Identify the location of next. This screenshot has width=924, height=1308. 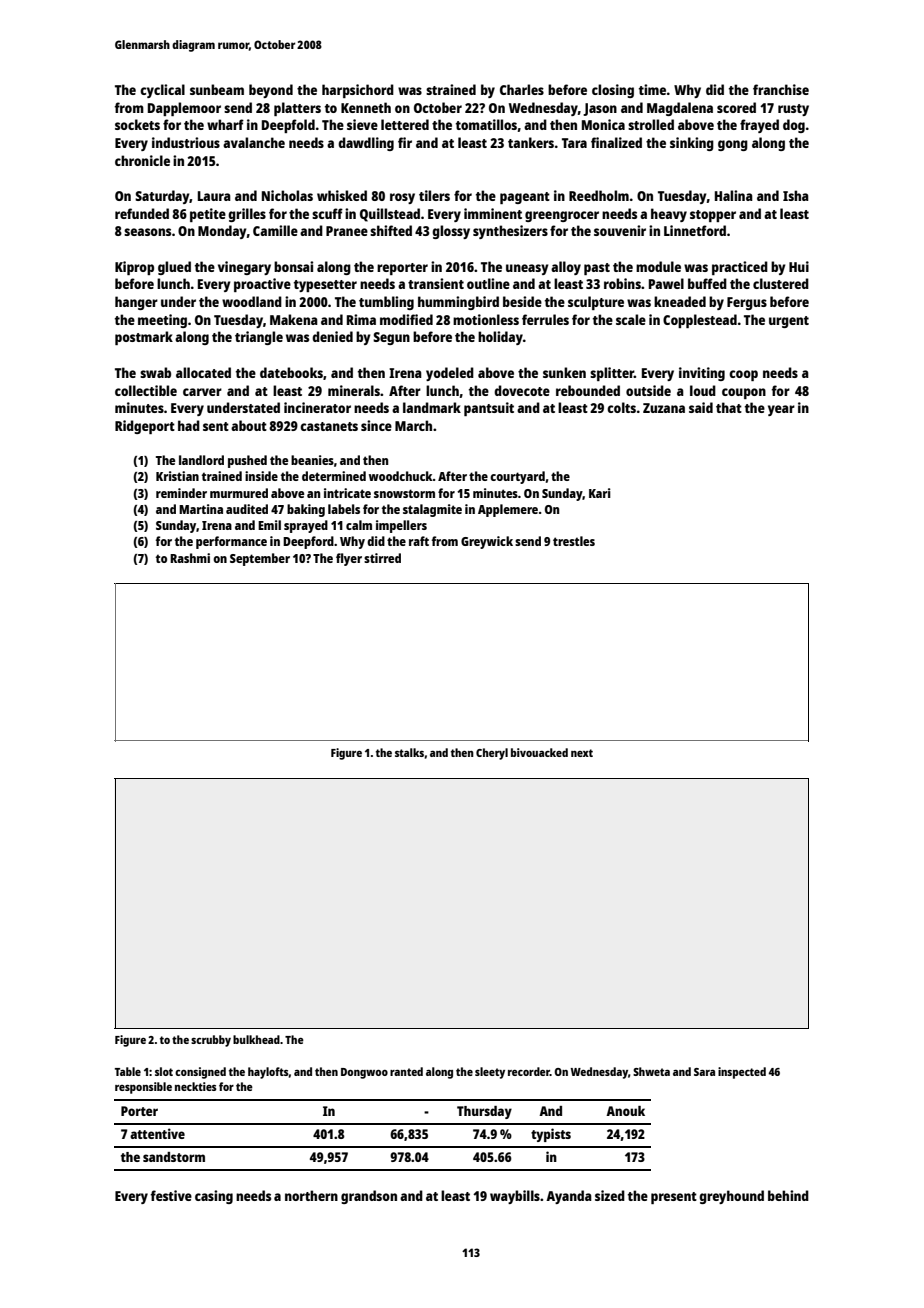
(582, 753).
